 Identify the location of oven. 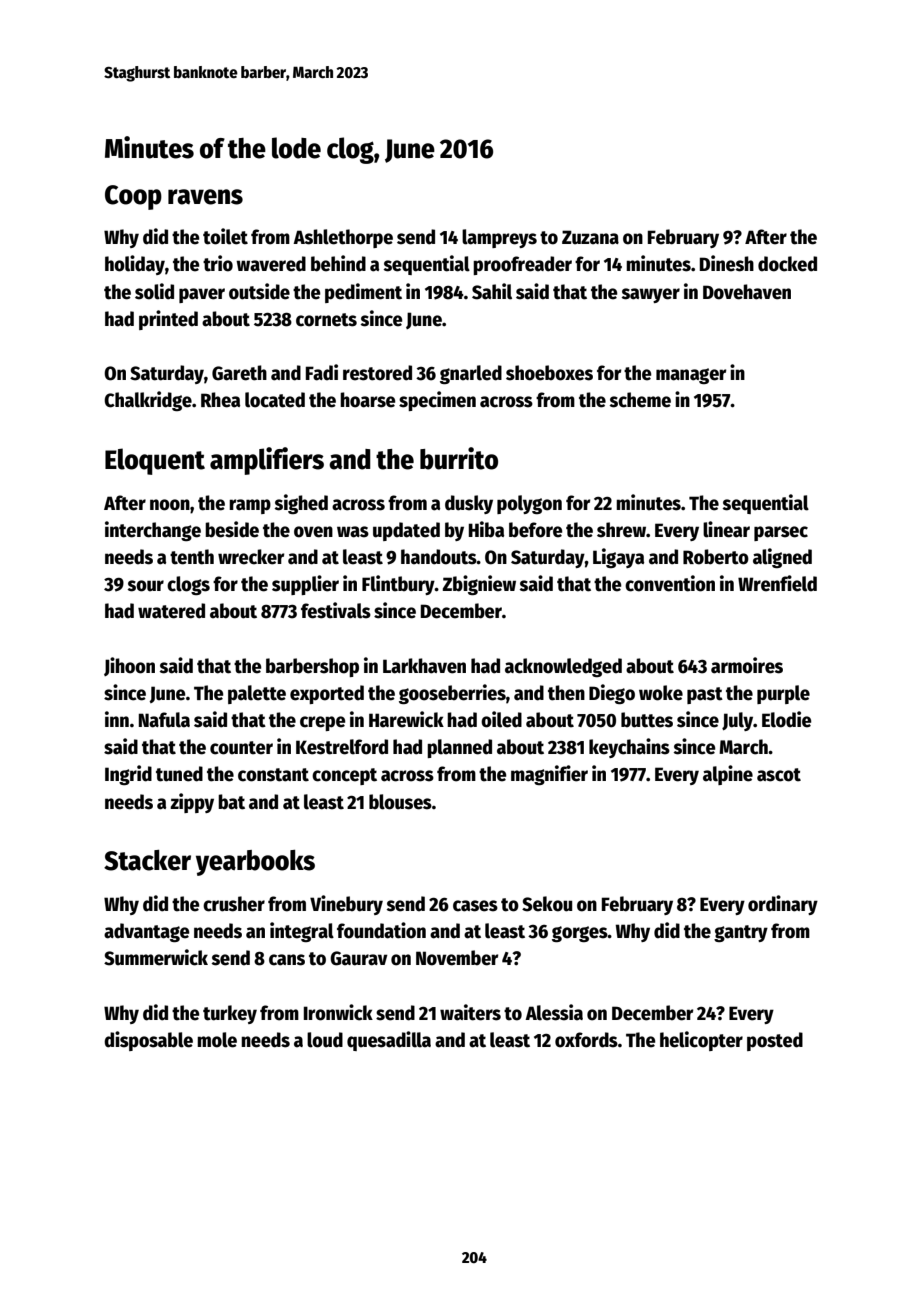
(313, 532).
